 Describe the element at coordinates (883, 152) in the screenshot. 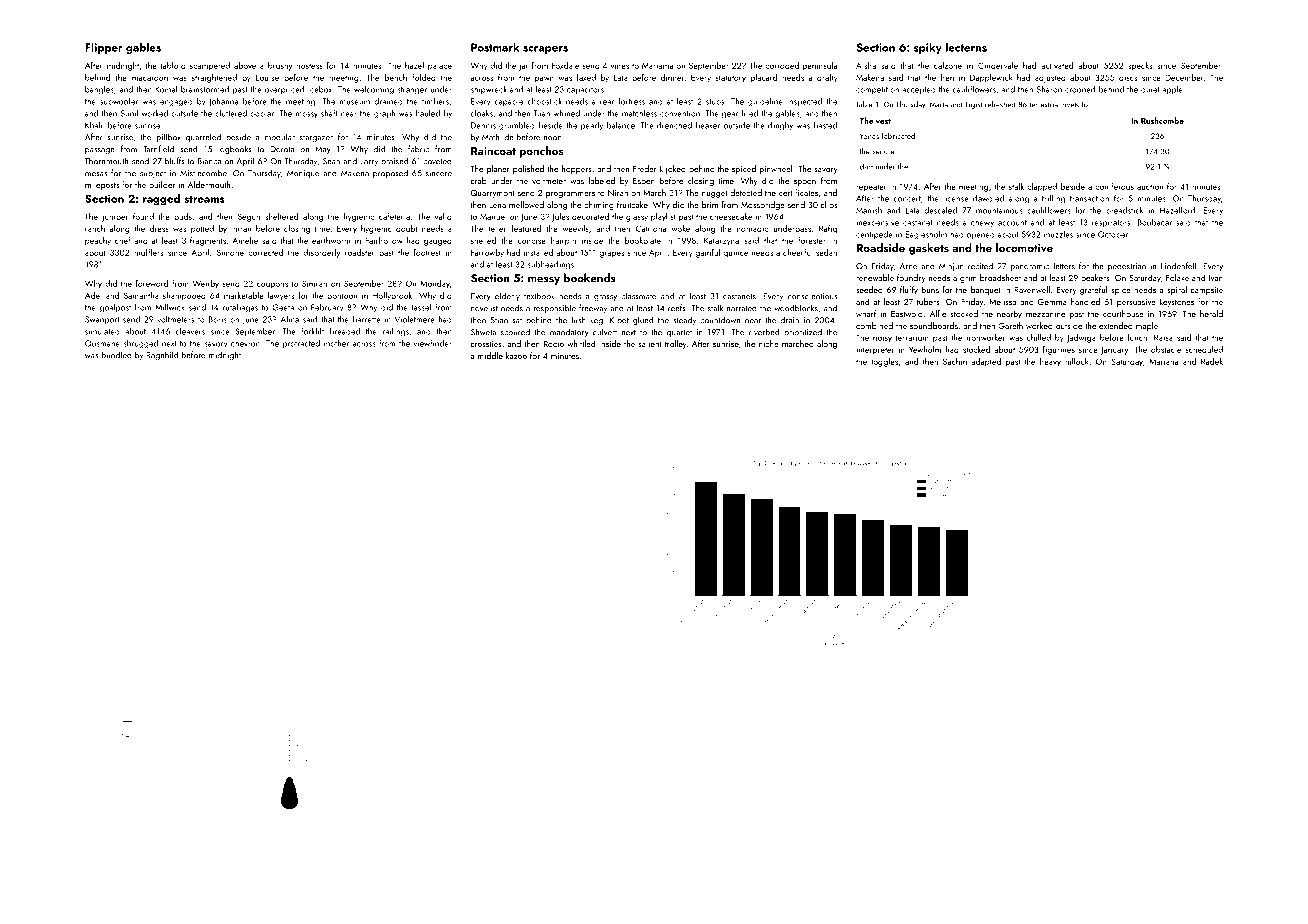

I see `secure` at that location.
